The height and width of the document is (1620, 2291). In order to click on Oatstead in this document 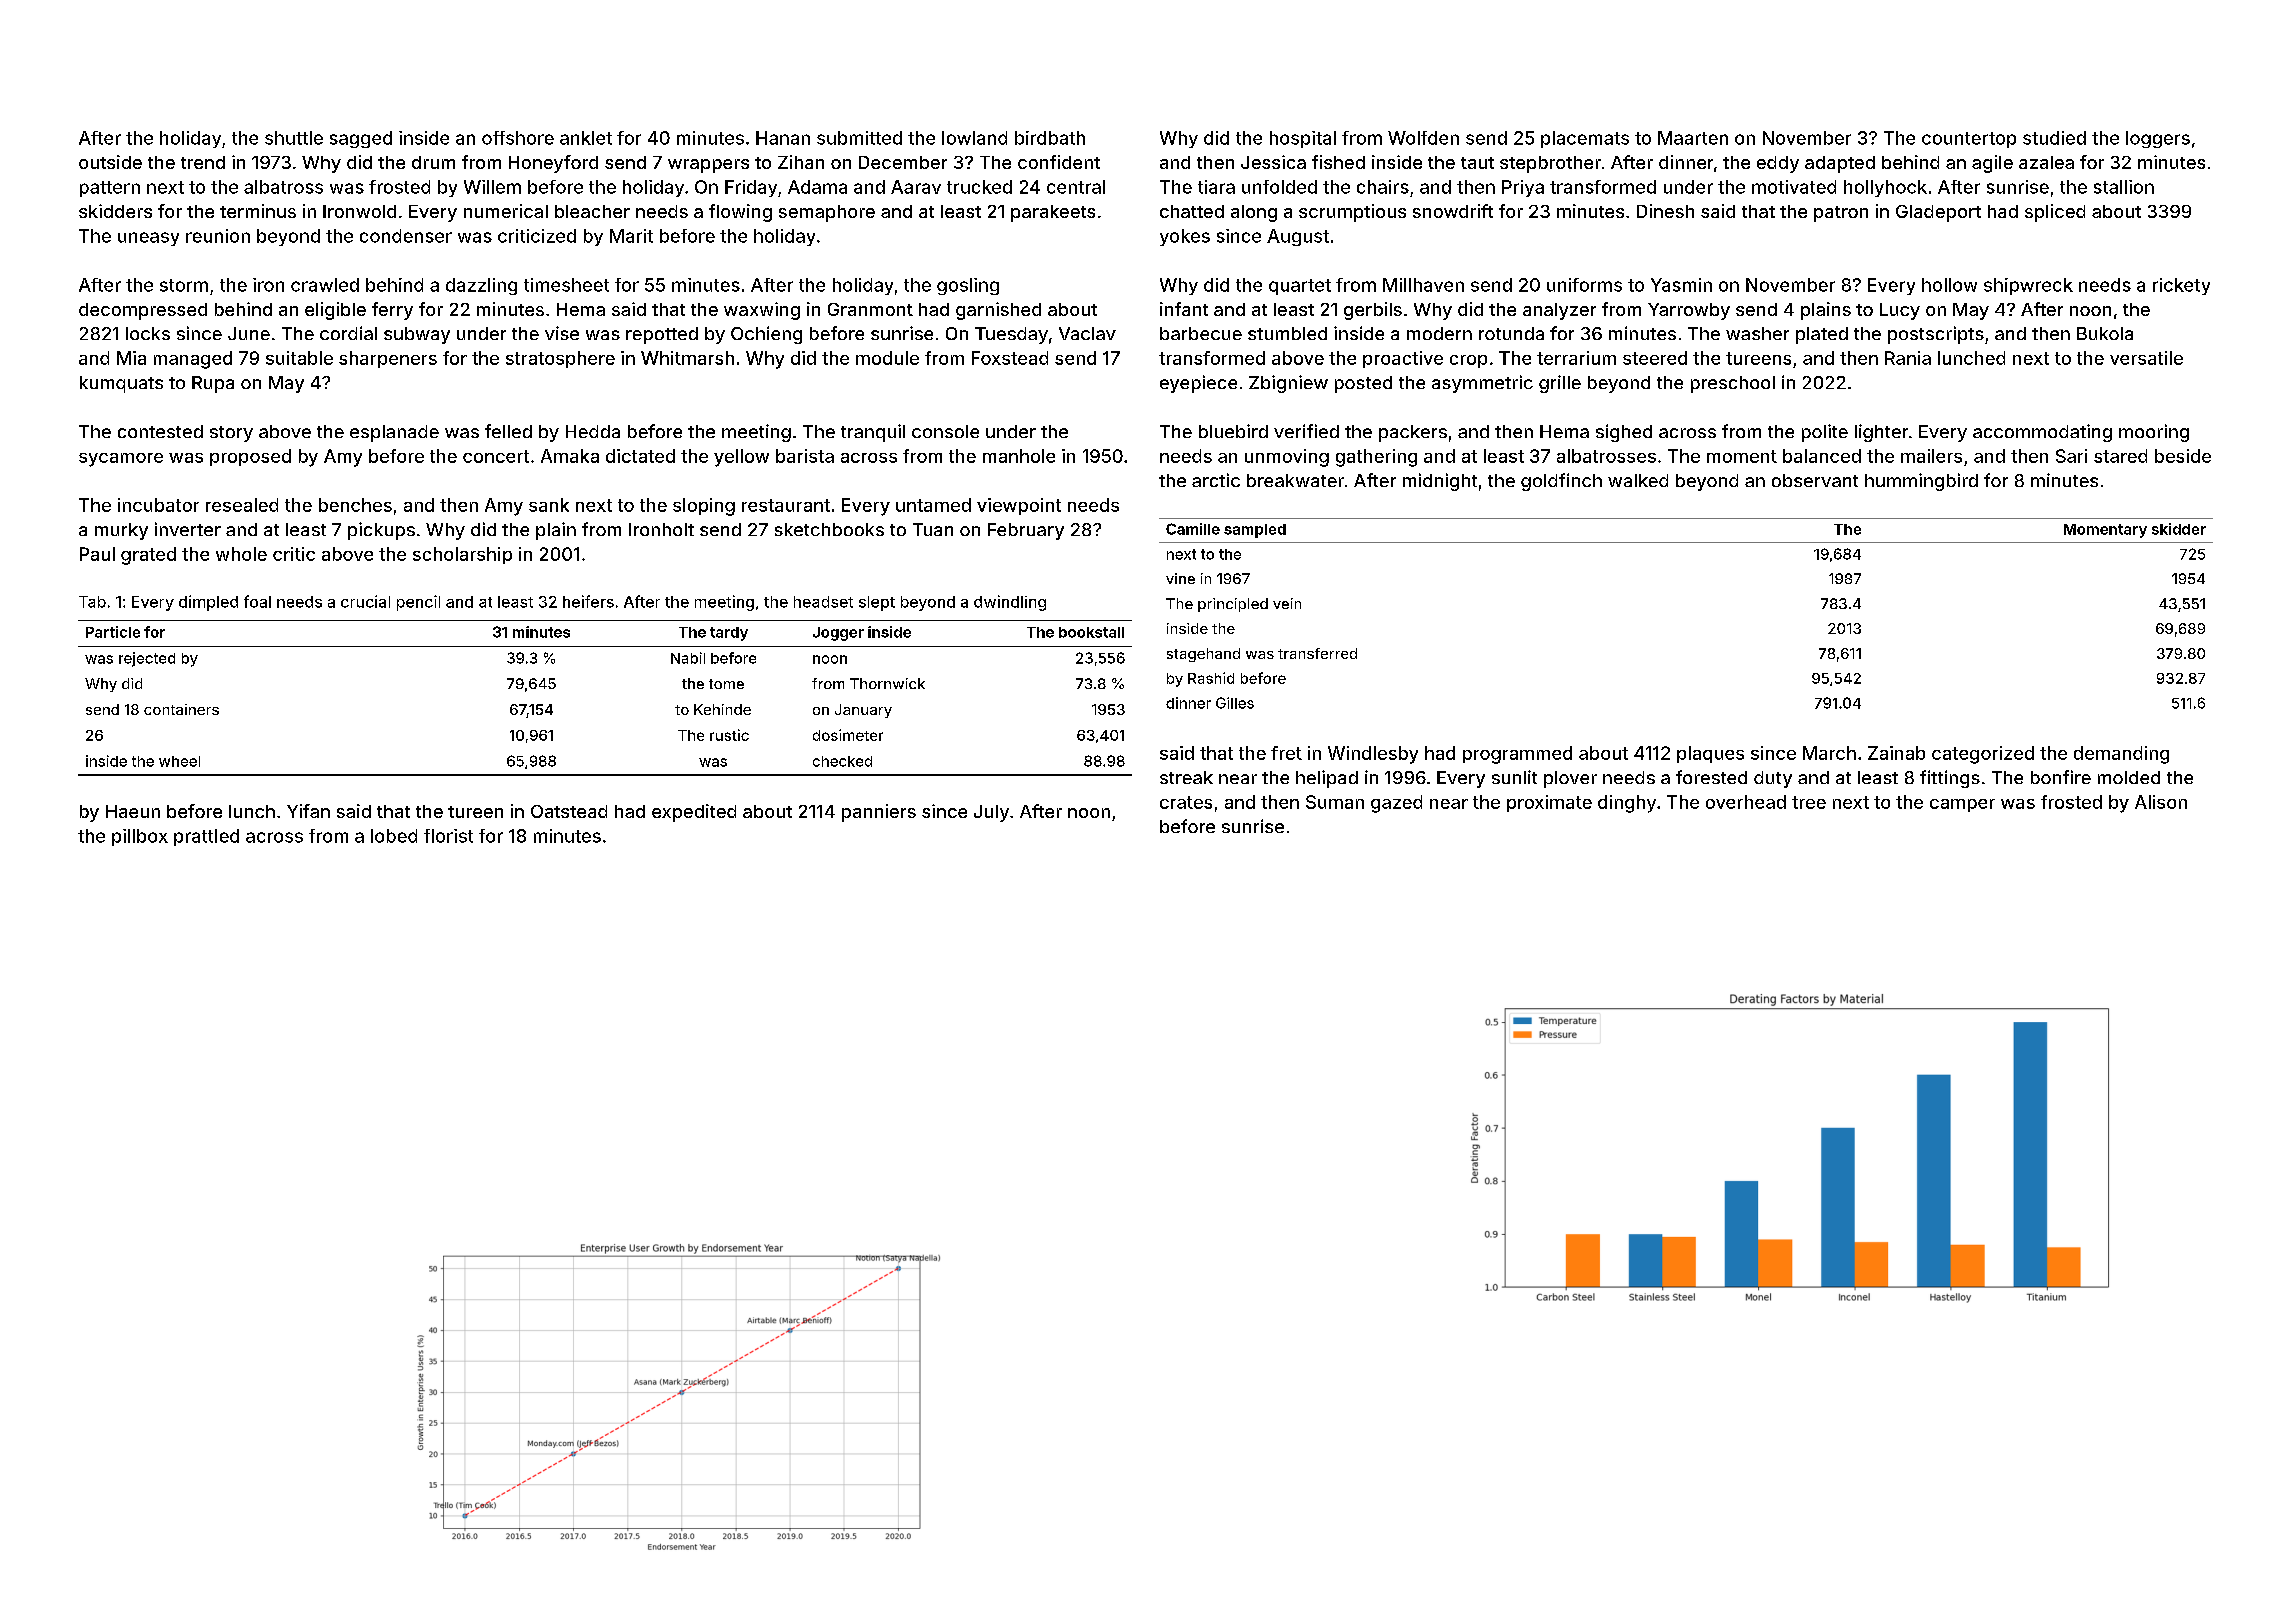, I will do `click(569, 811)`.
